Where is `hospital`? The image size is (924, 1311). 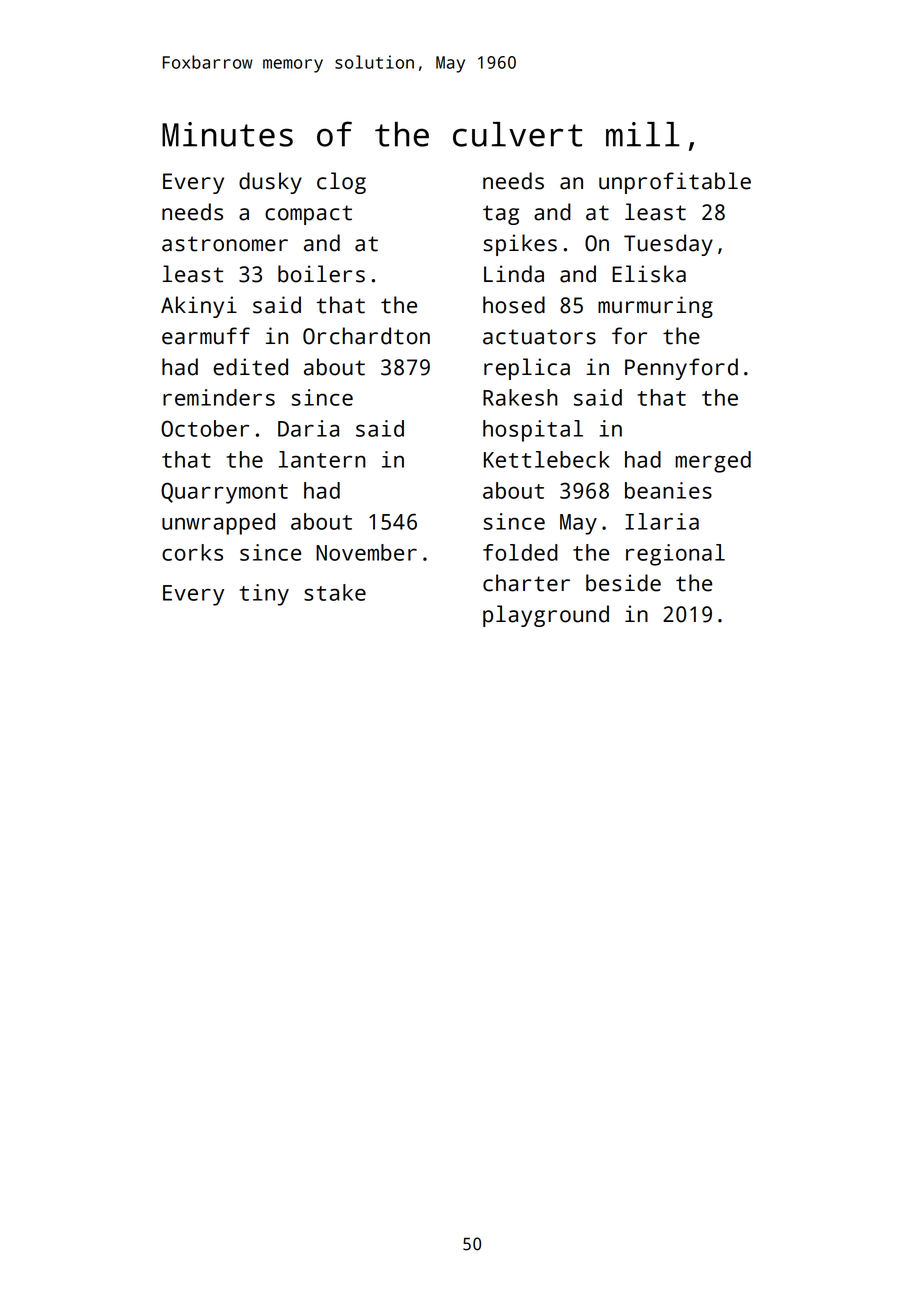
hospital is located at coordinates (533, 431).
